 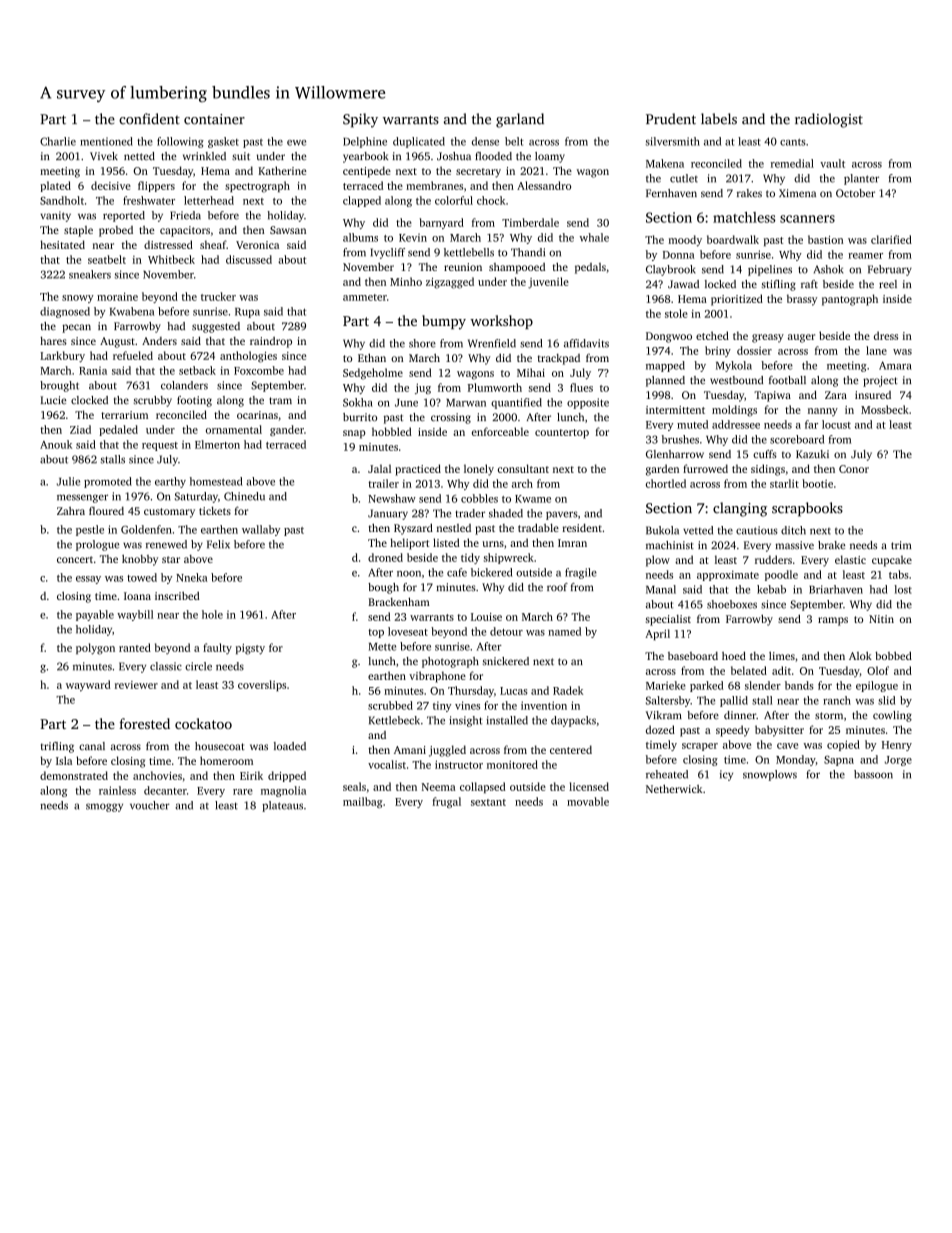 What do you see at coordinates (588, 801) in the page?
I see `movable` at bounding box center [588, 801].
